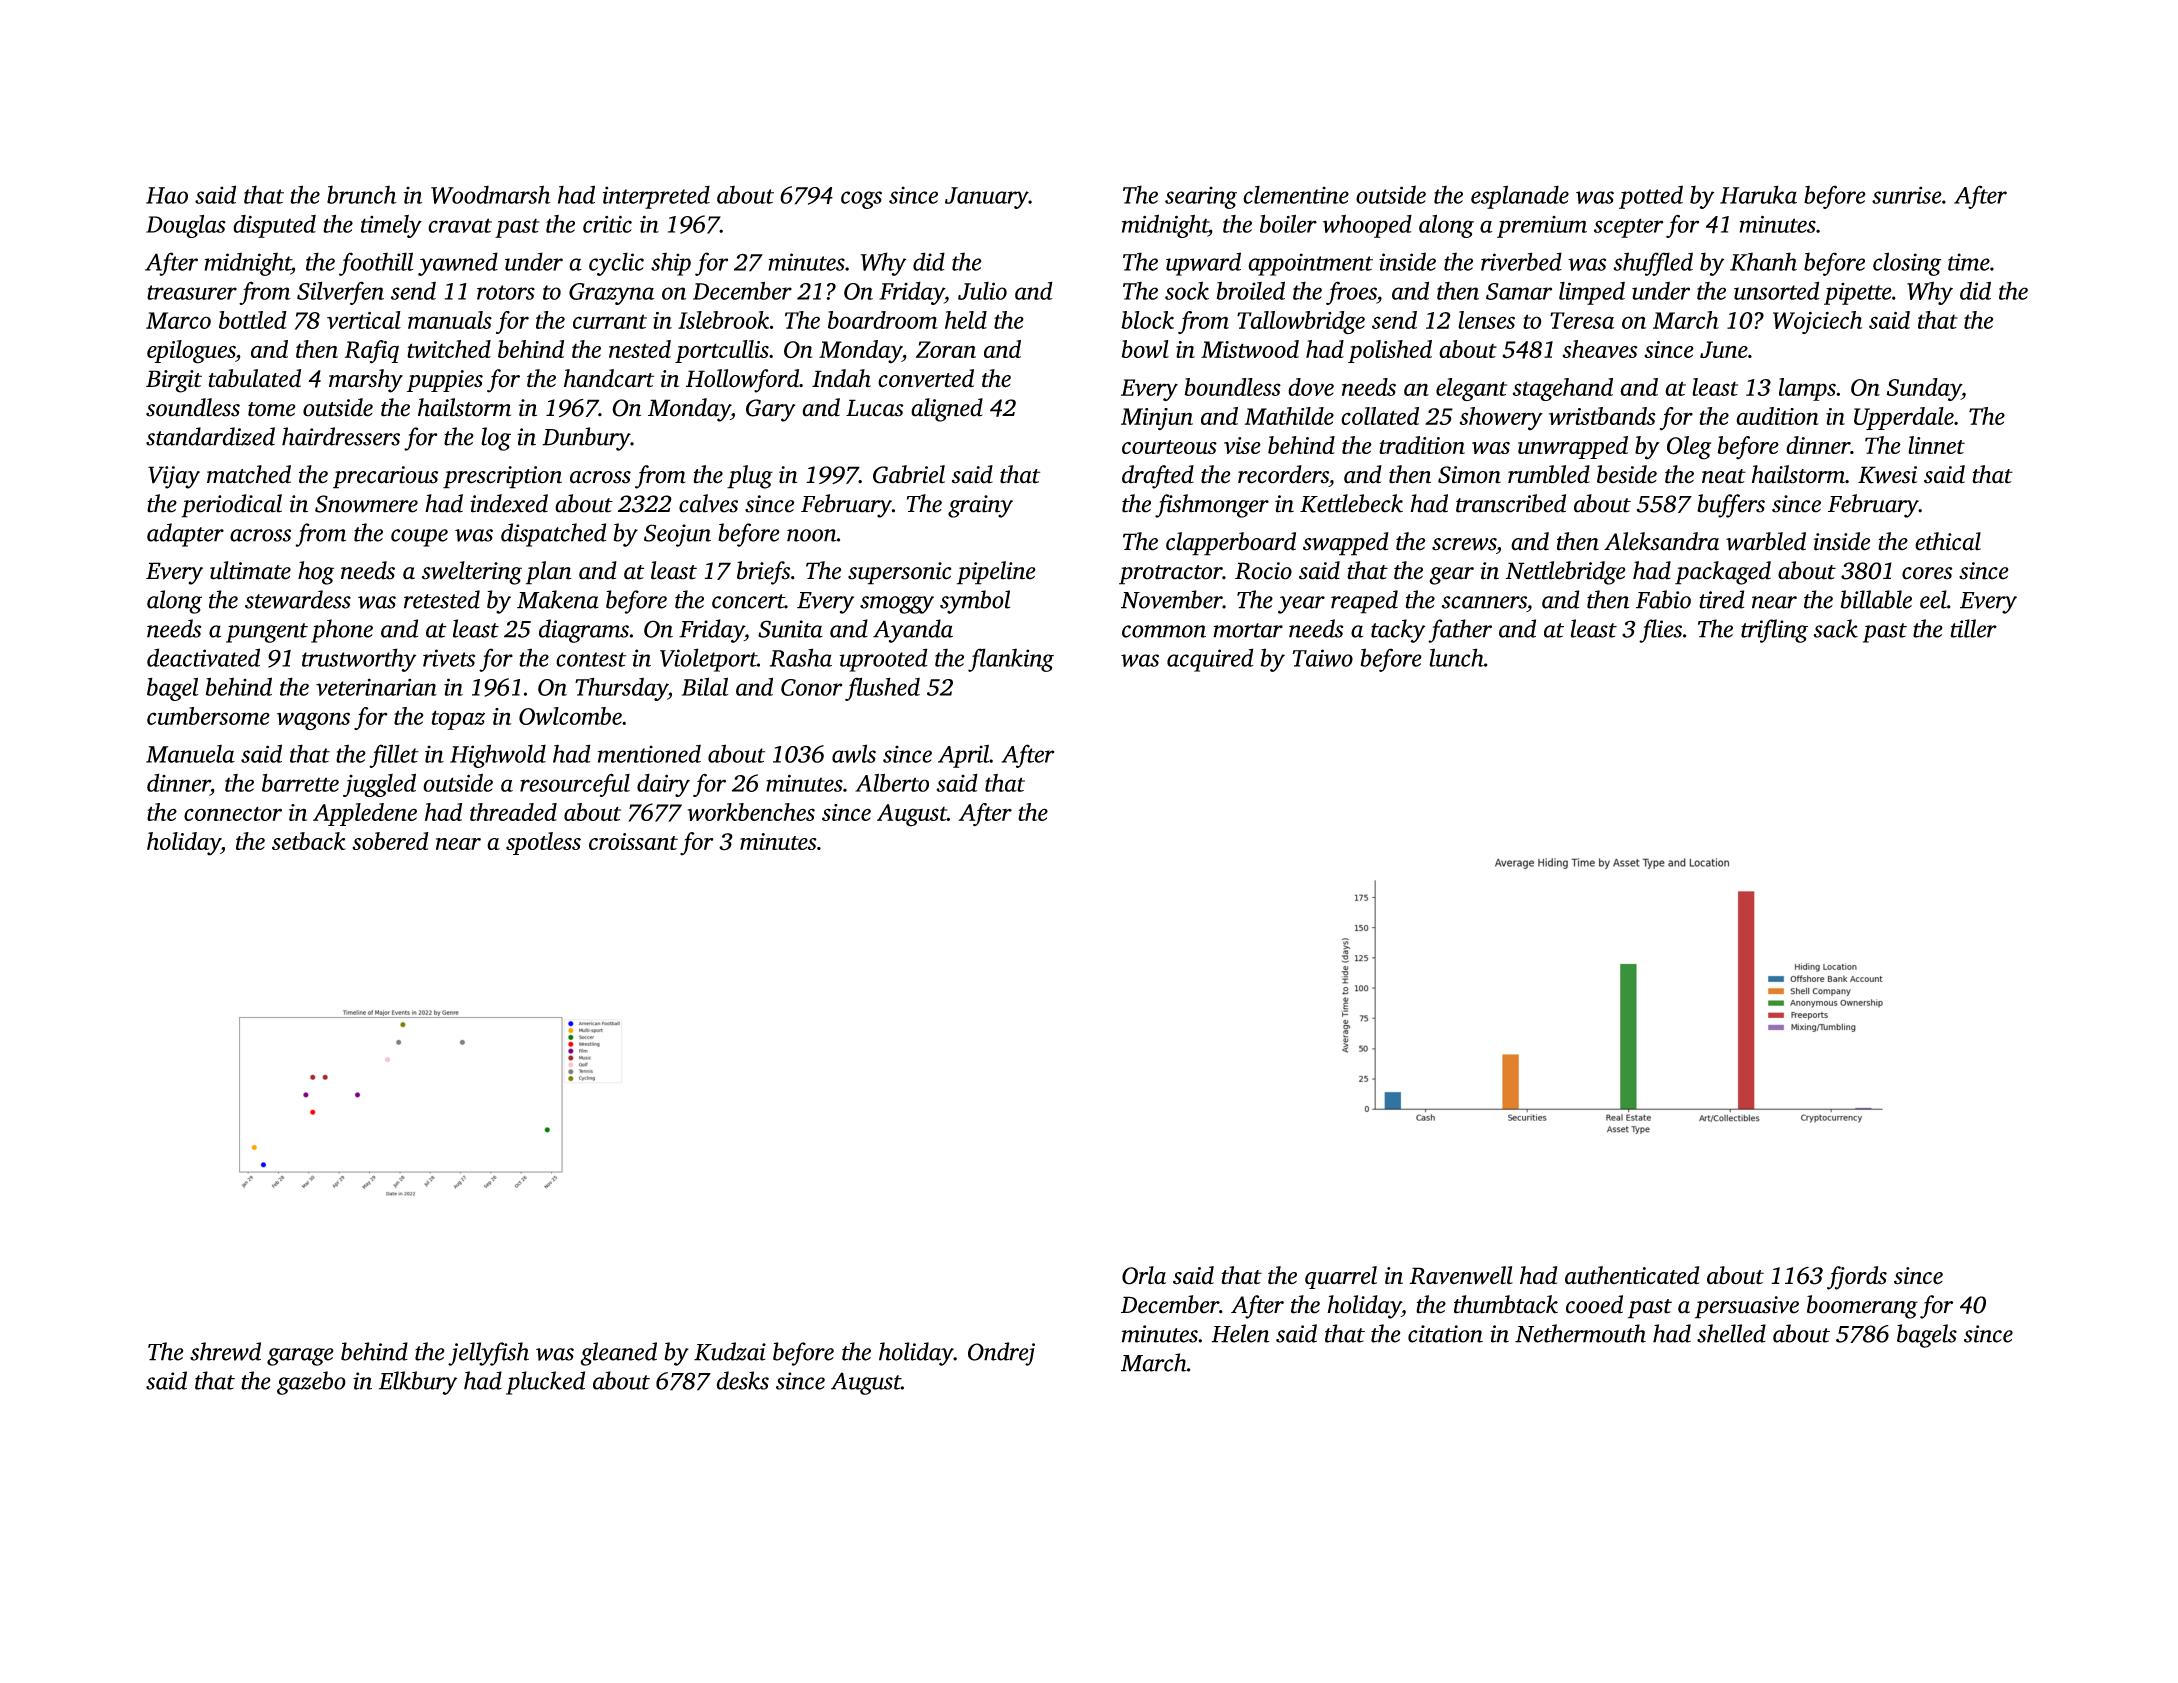 The image size is (2178, 1683). Describe the element at coordinates (1456, 657) in the screenshot. I see `lunch` at that location.
